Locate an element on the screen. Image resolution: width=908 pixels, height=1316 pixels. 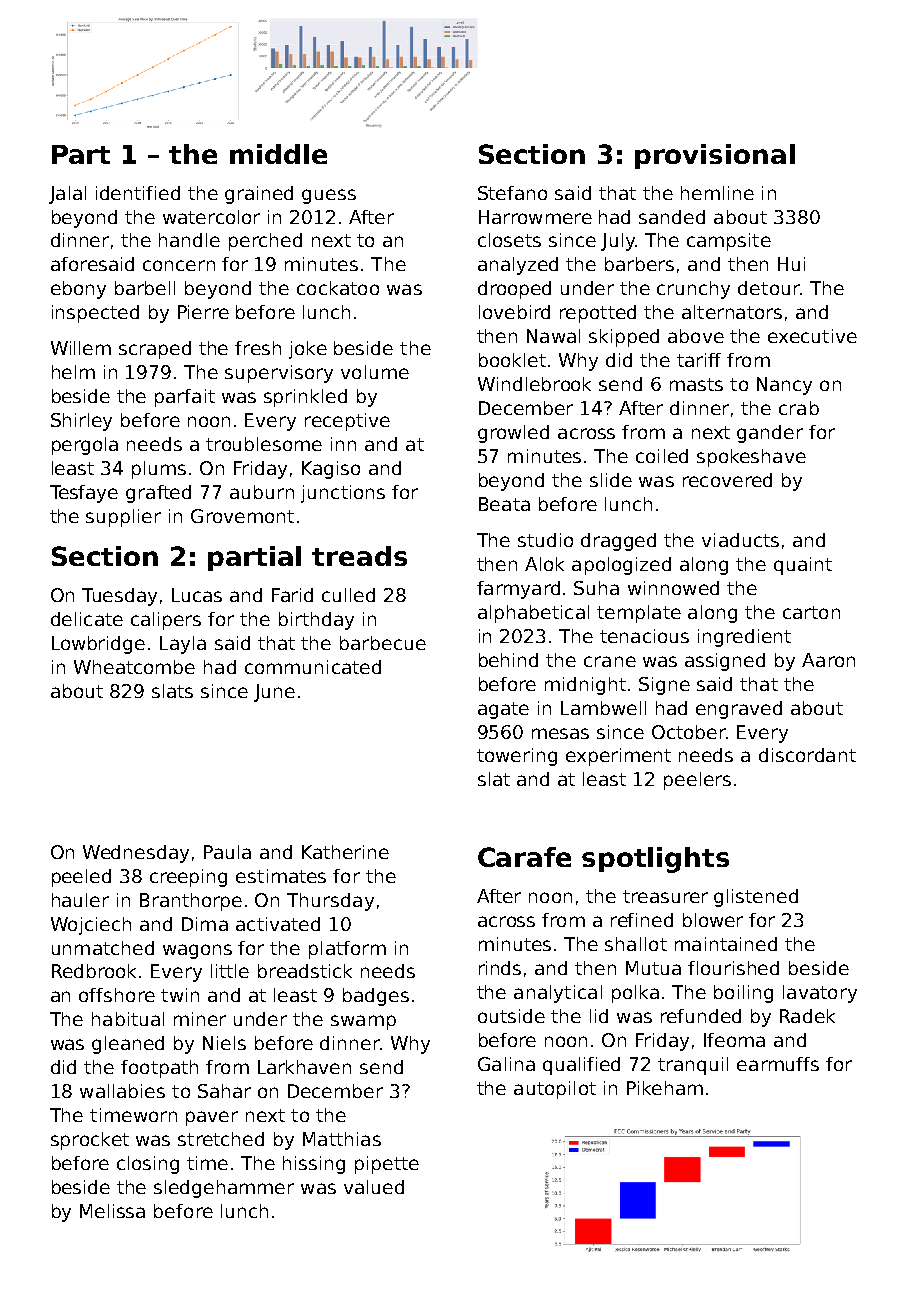
sledgehammer is located at coordinates (224, 1189).
